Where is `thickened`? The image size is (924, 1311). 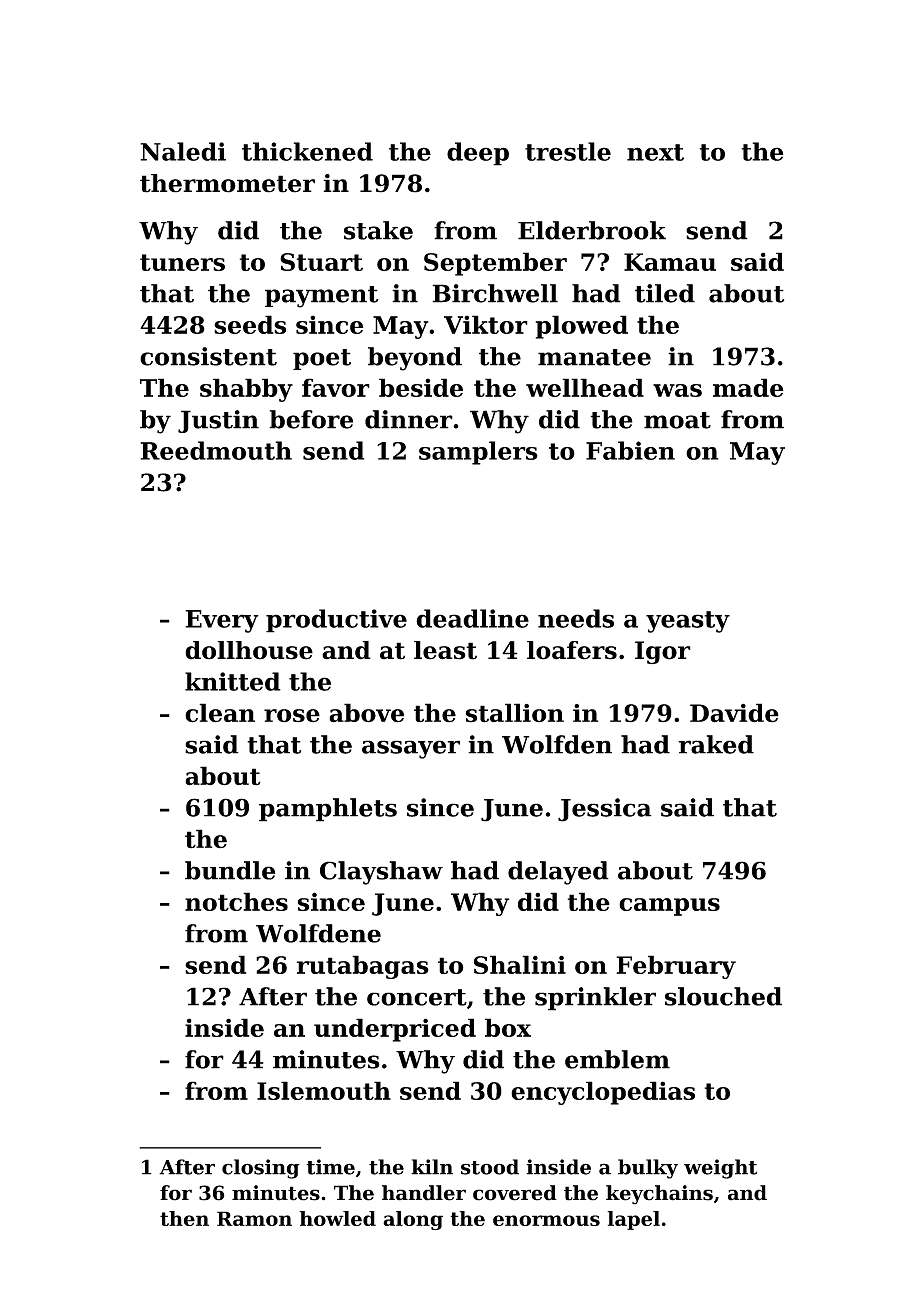
thickened is located at coordinates (307, 151).
